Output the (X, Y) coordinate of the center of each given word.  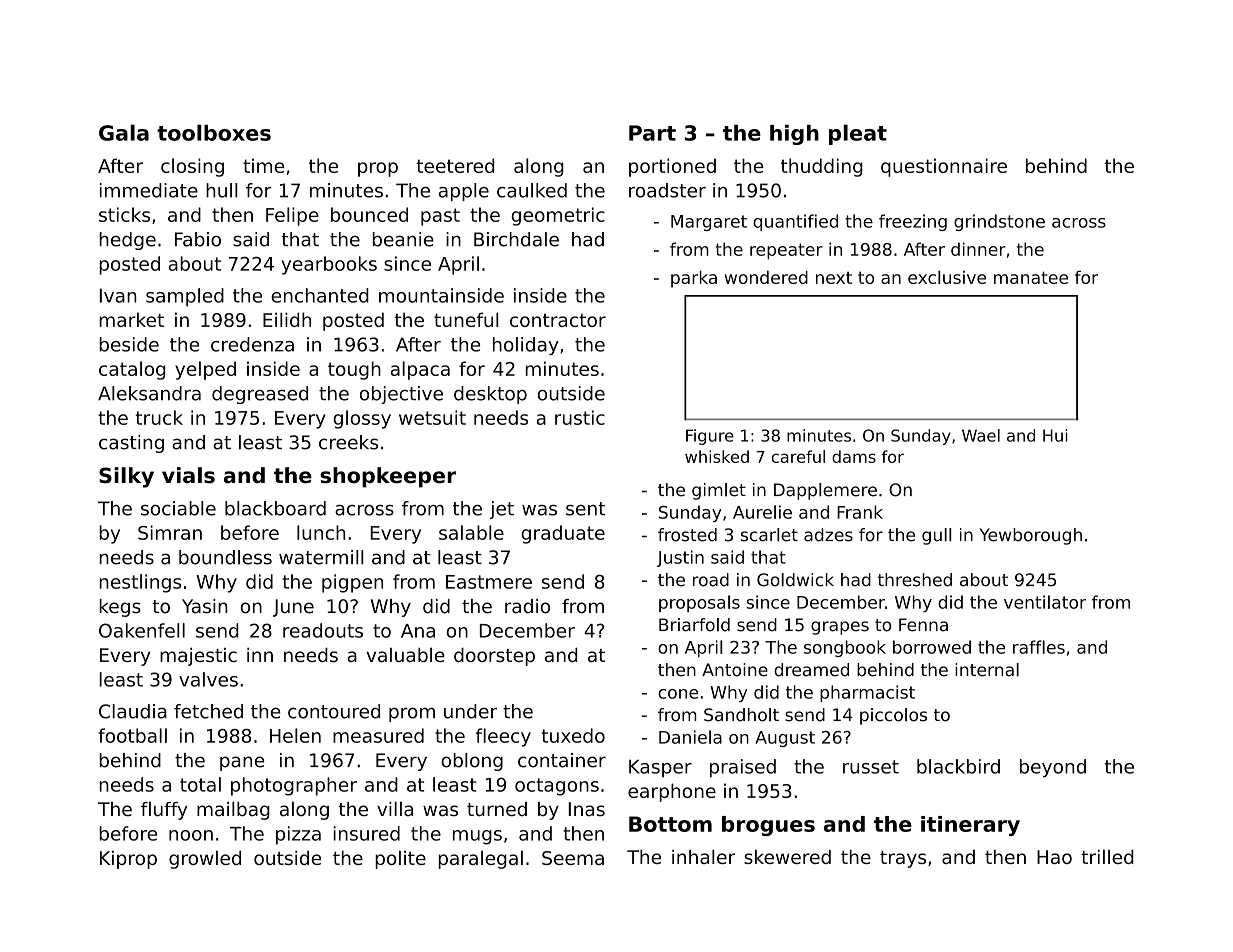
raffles (1039, 647)
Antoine (735, 670)
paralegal (480, 859)
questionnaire (944, 167)
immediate (149, 190)
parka (694, 279)
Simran (170, 532)
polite (400, 859)
